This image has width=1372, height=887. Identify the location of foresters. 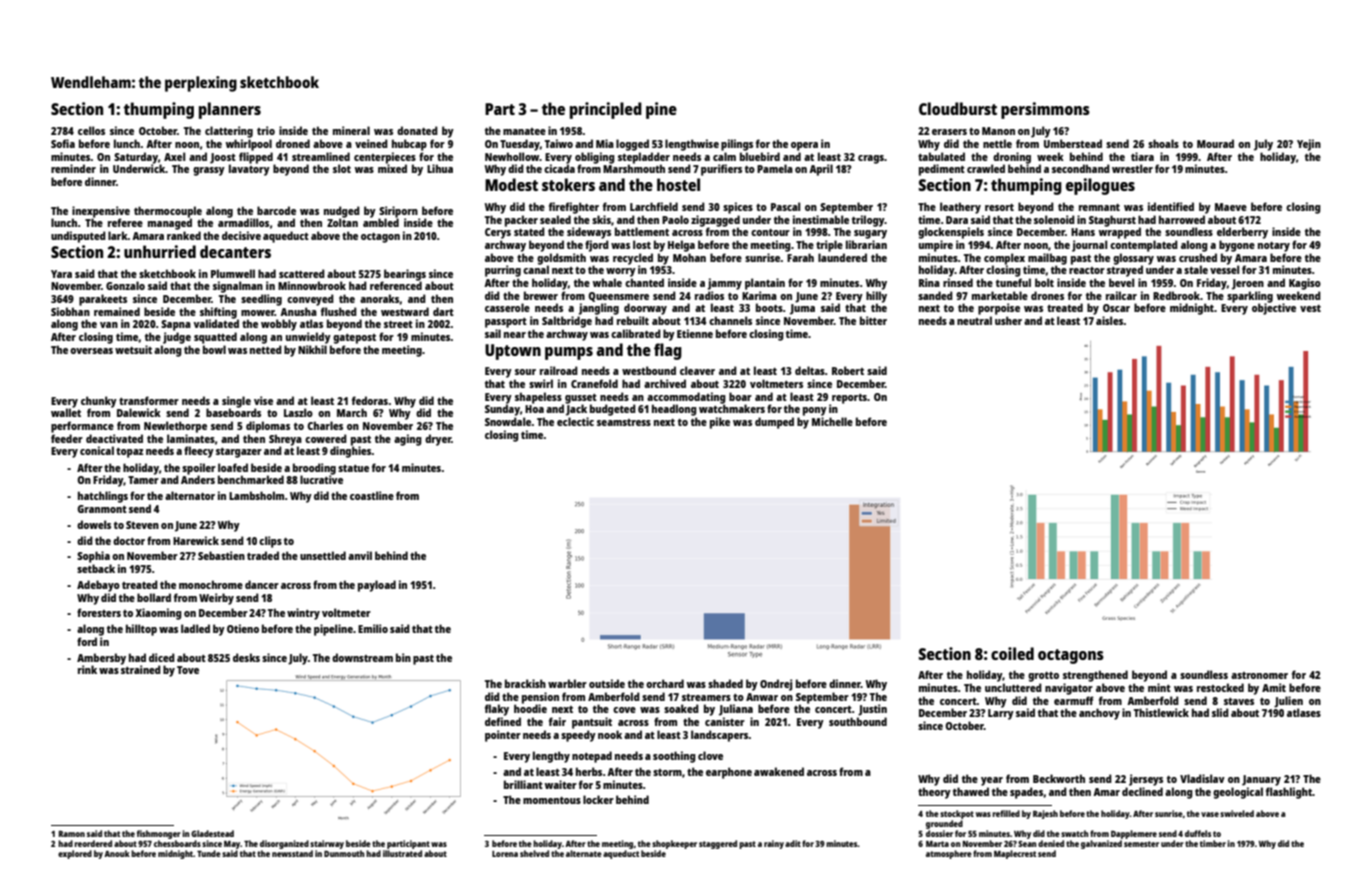
(99, 612).
